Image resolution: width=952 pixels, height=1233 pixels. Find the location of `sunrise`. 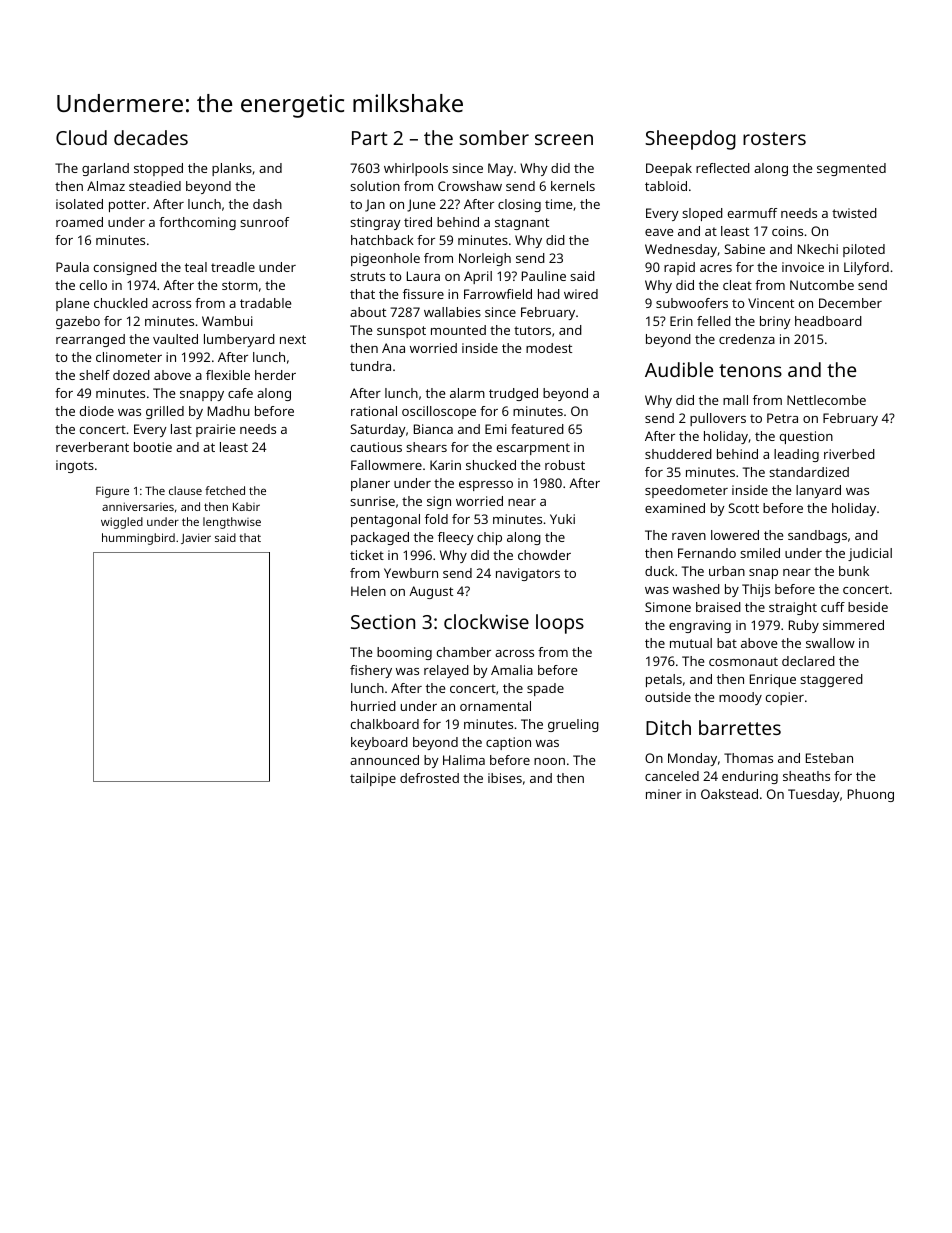

sunrise is located at coordinates (372, 501).
